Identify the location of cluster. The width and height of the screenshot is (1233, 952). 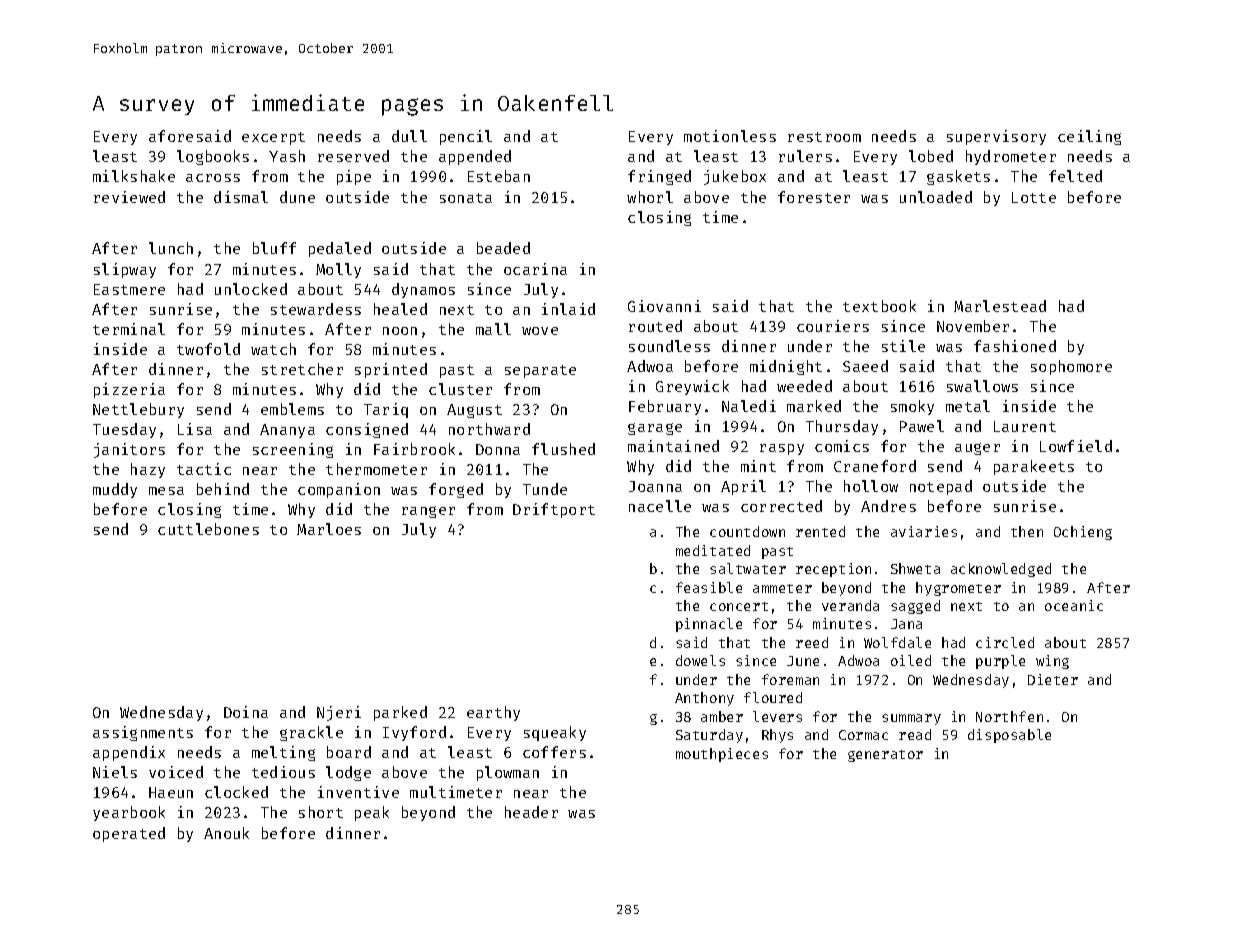
(460, 389).
